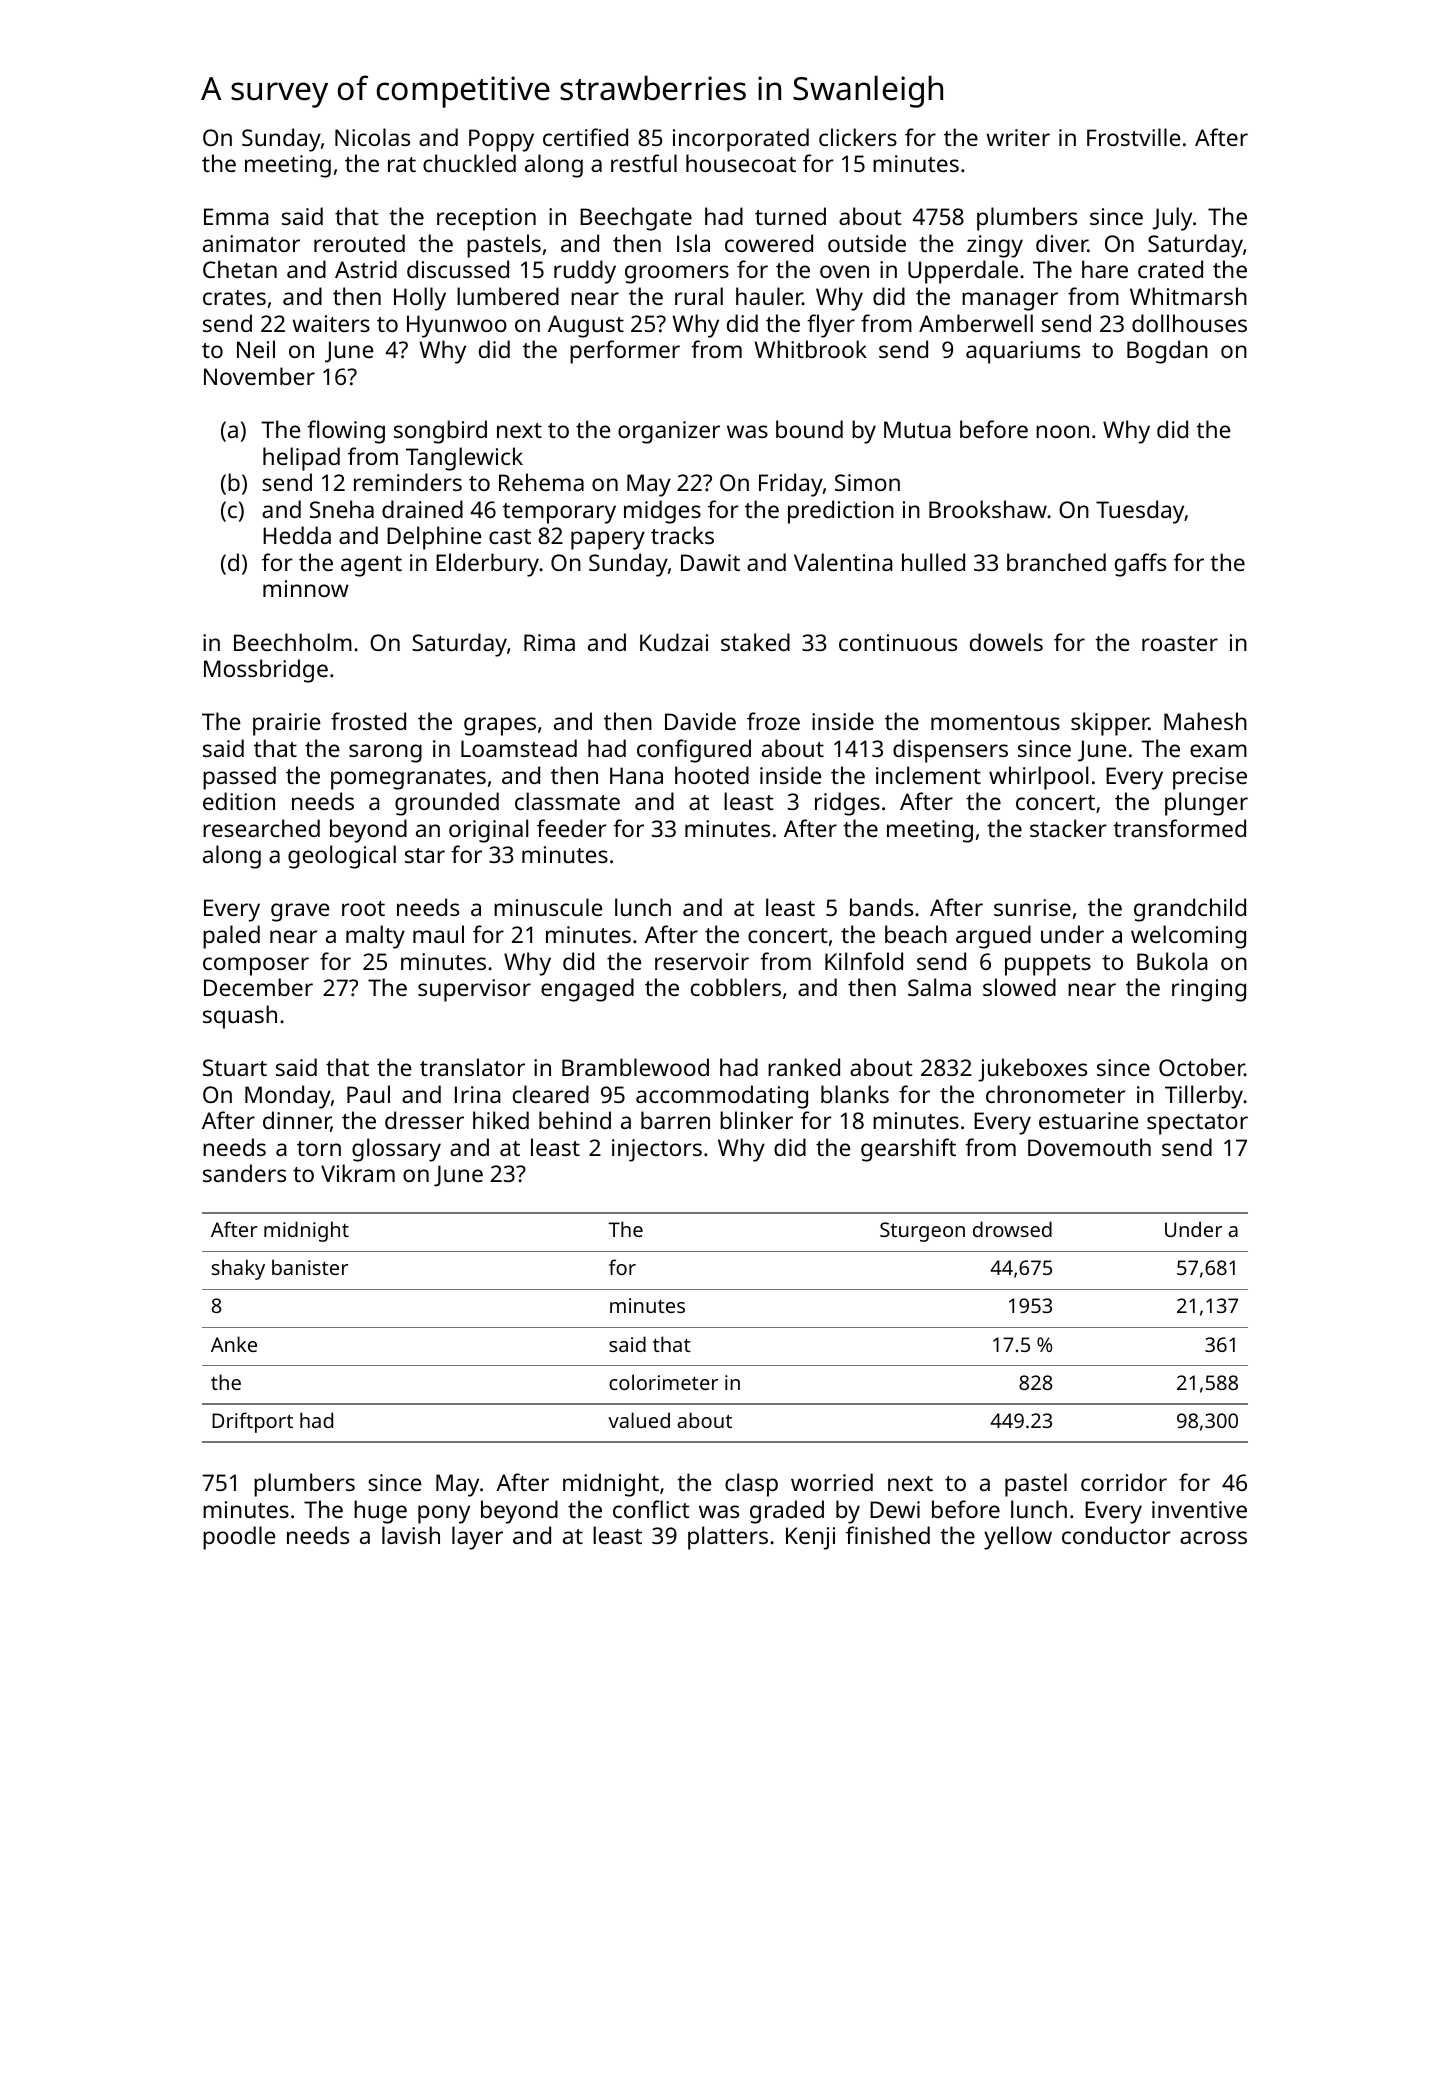 This screenshot has width=1450, height=2100. Describe the element at coordinates (657, 1150) in the screenshot. I see `injectors` at that location.
